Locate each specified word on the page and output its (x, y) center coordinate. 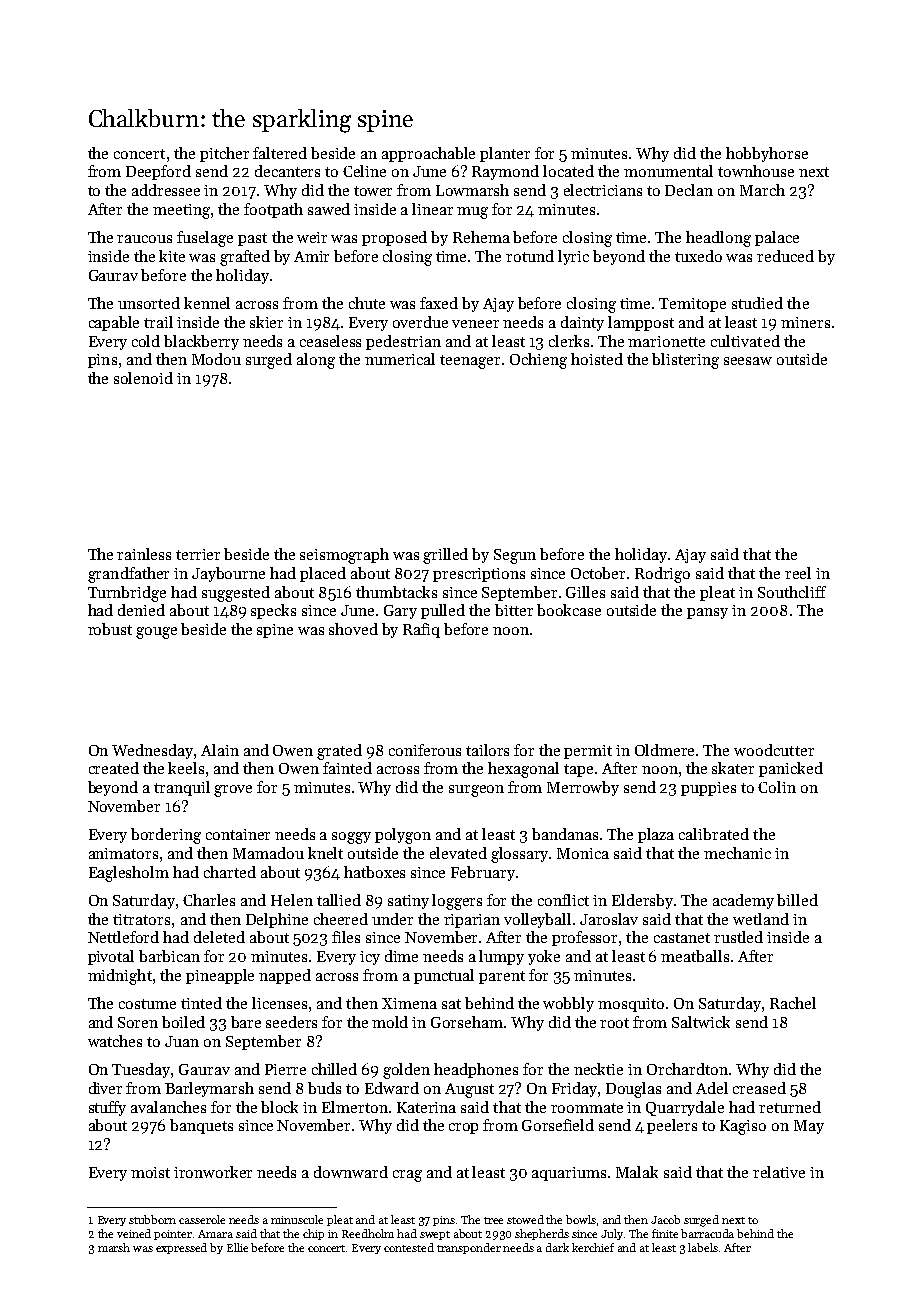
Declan (689, 190)
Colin (777, 787)
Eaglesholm (129, 874)
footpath (273, 210)
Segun (515, 556)
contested (409, 1247)
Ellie (237, 1247)
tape (578, 770)
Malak (637, 1172)
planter (505, 154)
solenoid (143, 378)
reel (798, 573)
